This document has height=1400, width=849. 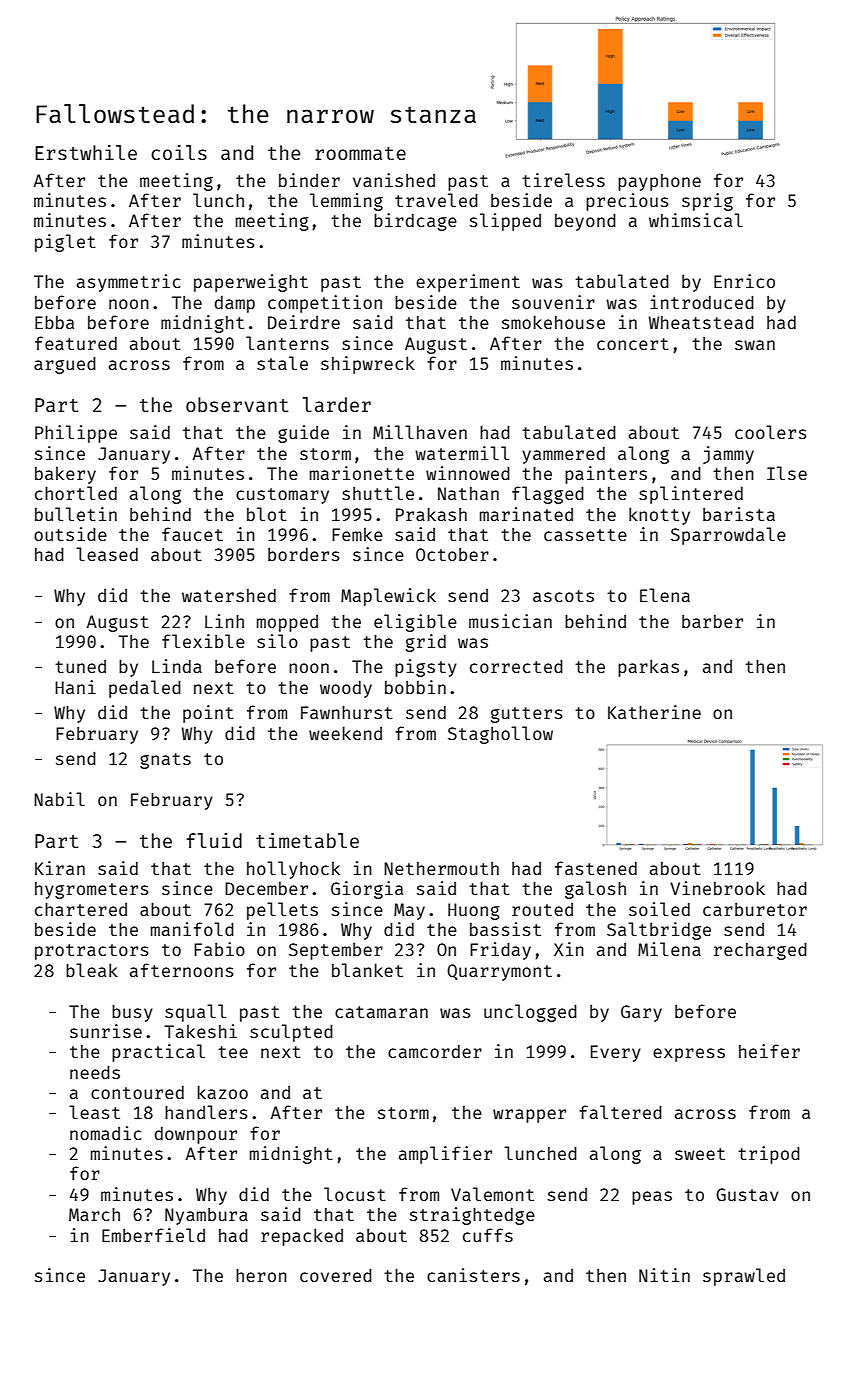 I want to click on Valemont, so click(x=492, y=1194).
